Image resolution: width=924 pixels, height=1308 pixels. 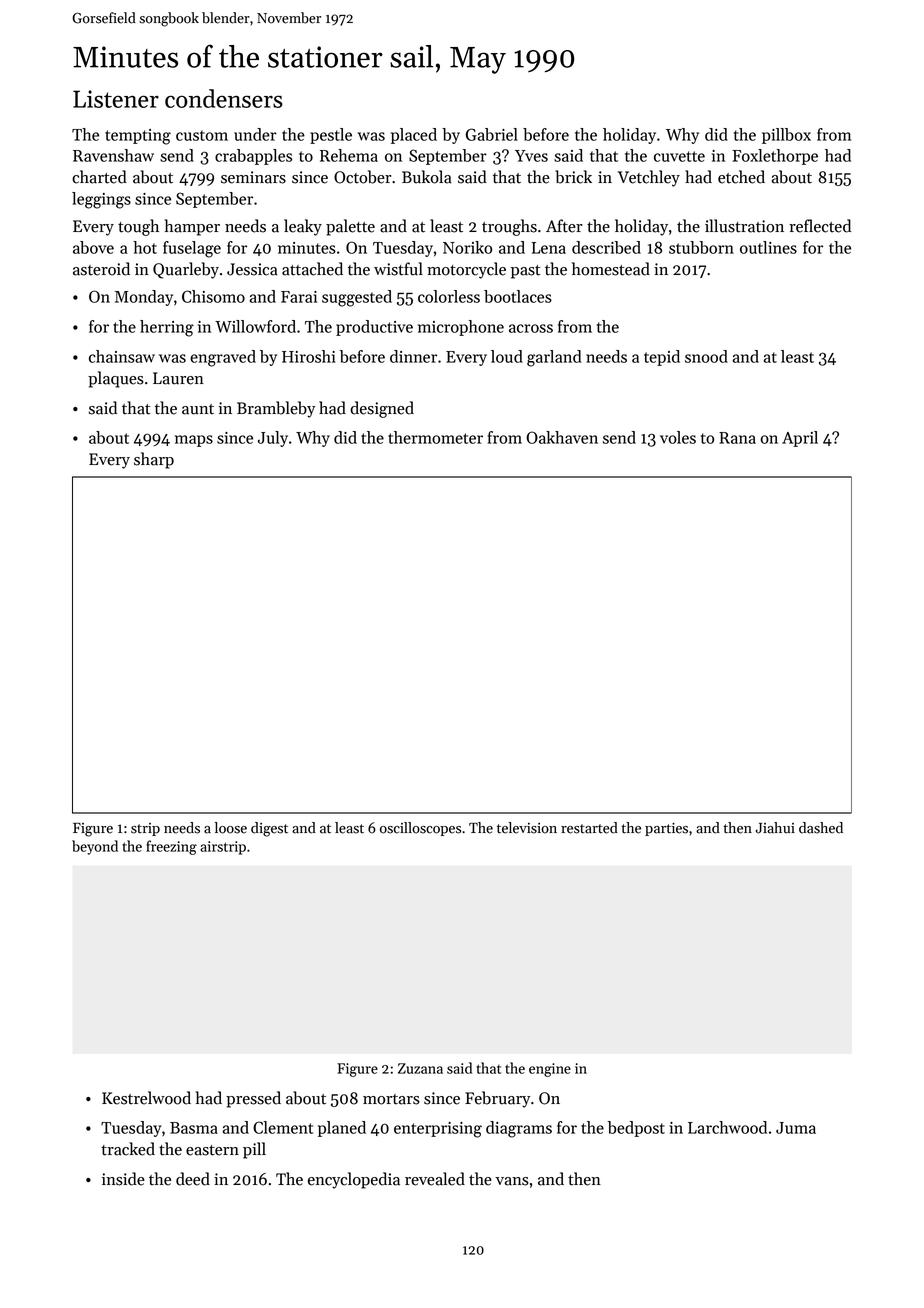 What do you see at coordinates (435, 437) in the document?
I see `thermometer` at bounding box center [435, 437].
